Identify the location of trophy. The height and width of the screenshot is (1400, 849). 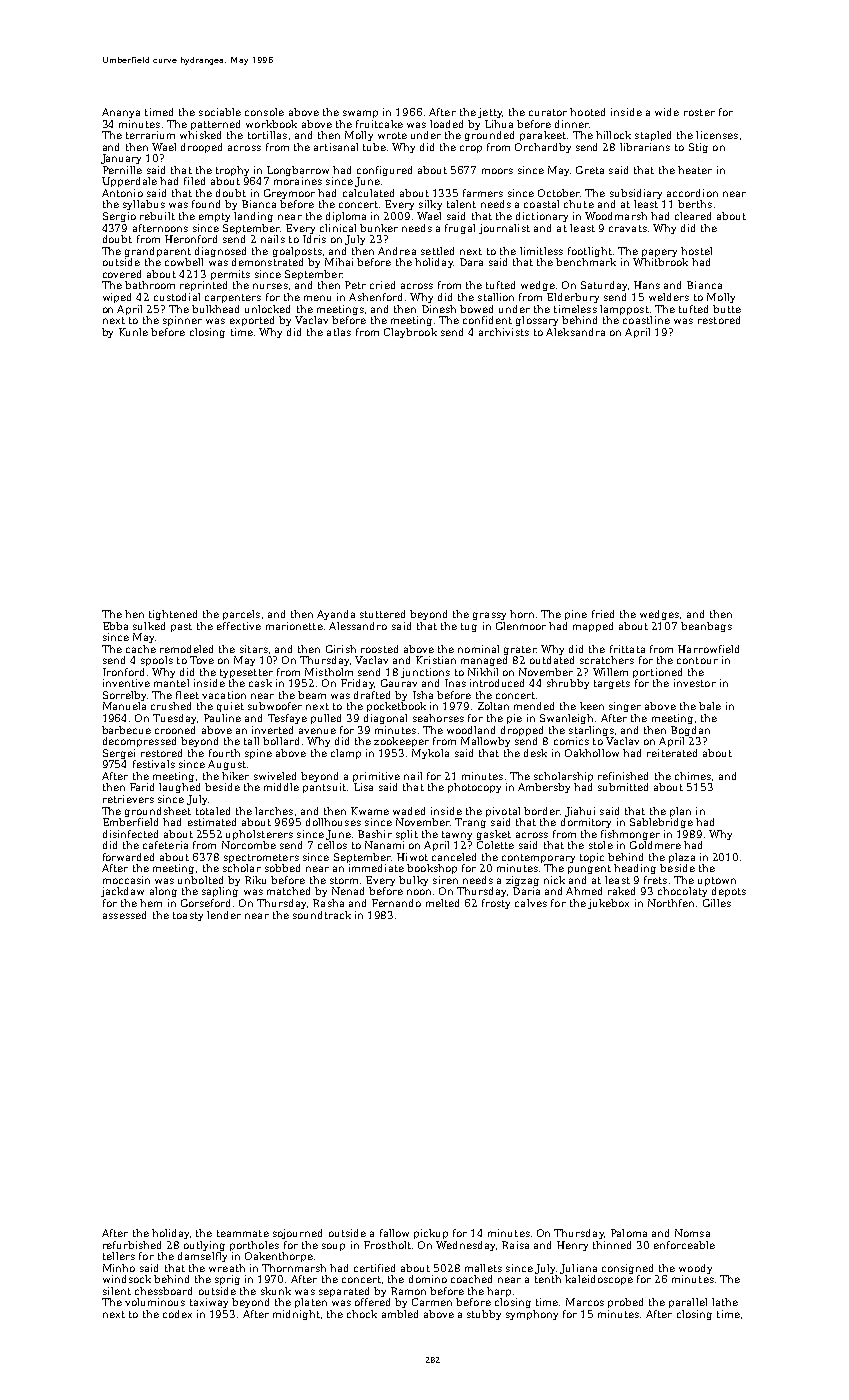
(232, 171).
